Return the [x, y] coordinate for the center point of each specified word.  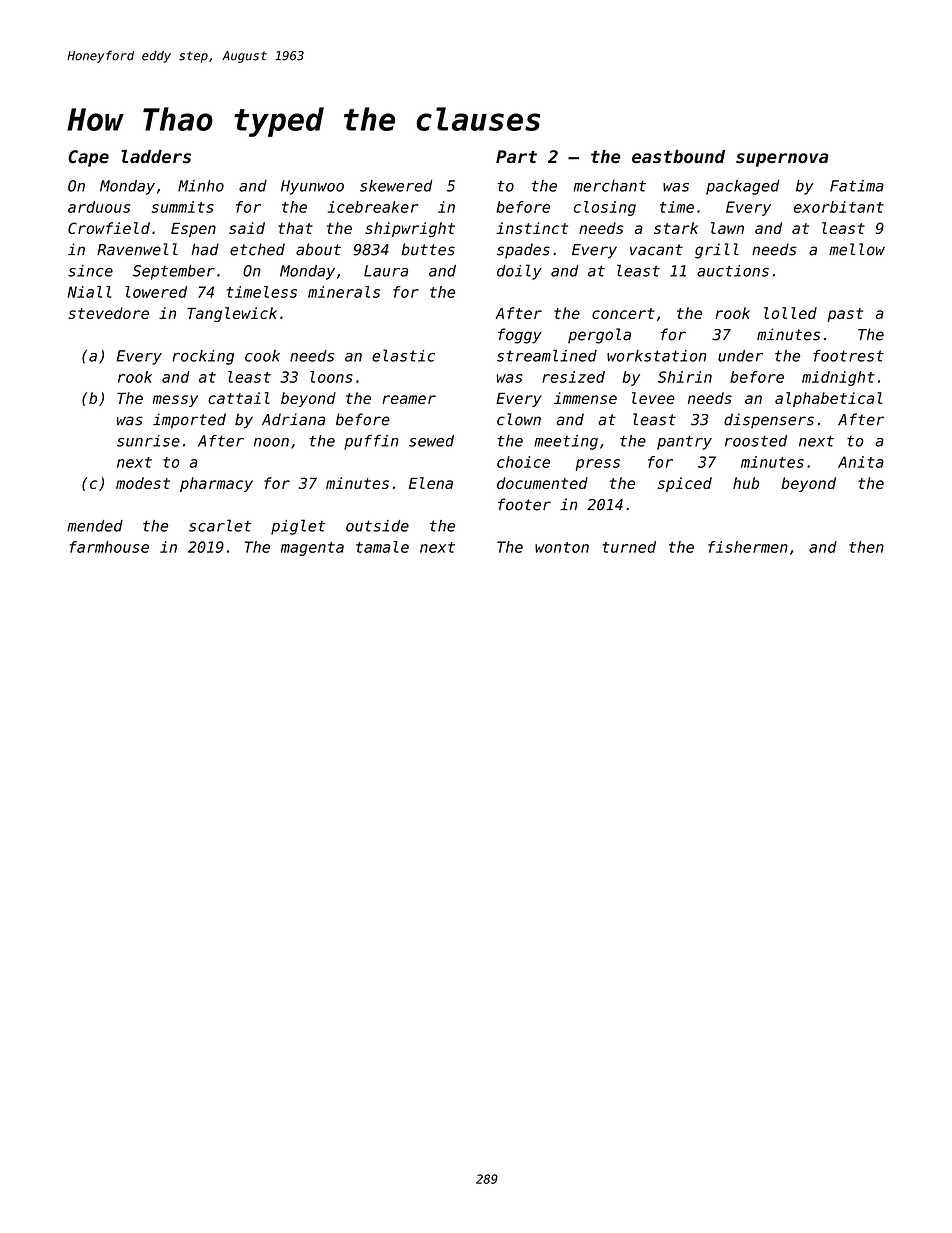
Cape [88, 158]
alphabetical [829, 399]
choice [523, 462]
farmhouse [109, 547]
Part [516, 157]
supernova [782, 160]
